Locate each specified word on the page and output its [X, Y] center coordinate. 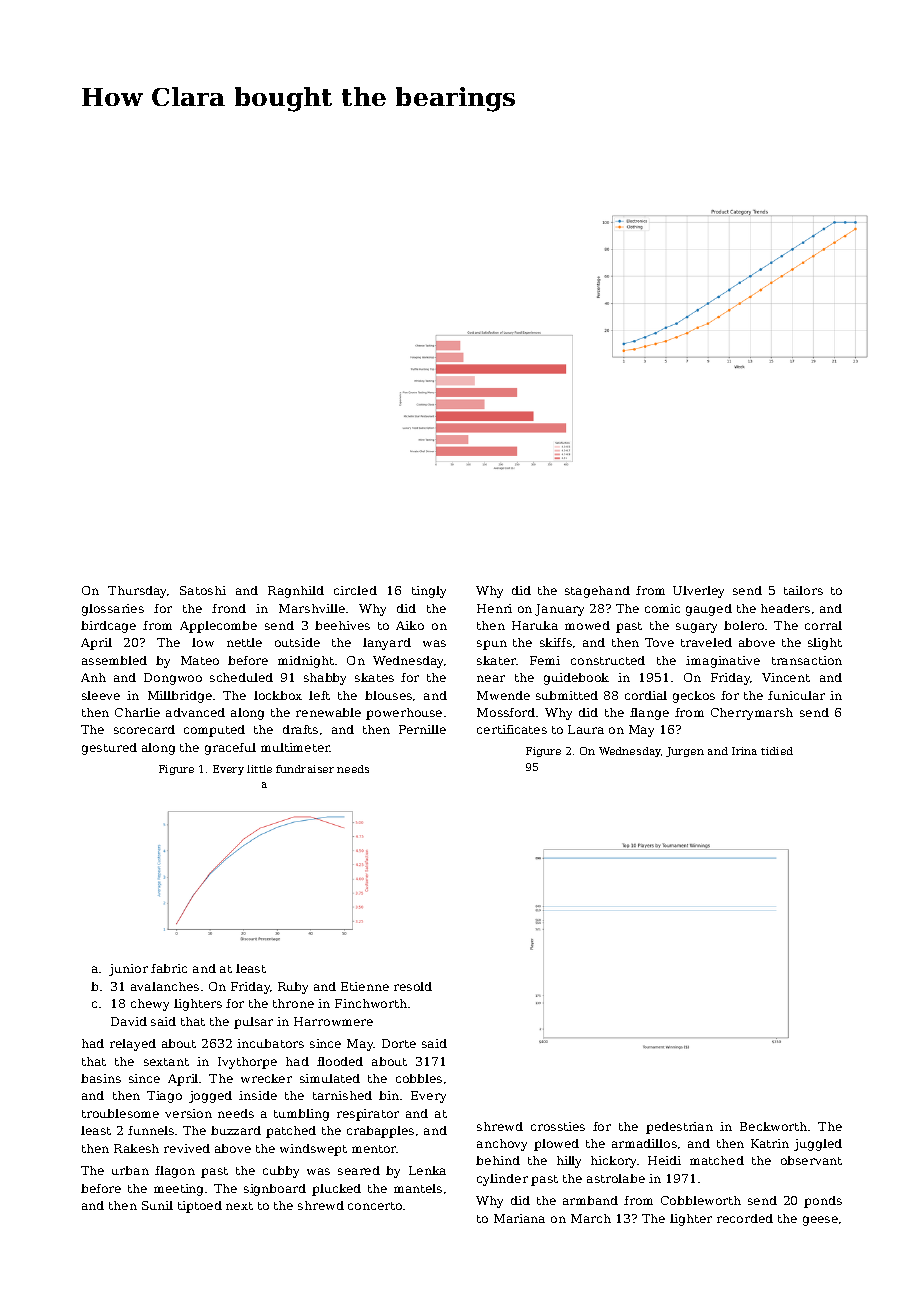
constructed [608, 660]
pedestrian [679, 1128]
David [129, 1021]
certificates [512, 729]
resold [413, 986]
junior [128, 970]
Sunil [157, 1205]
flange [649, 714]
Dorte [399, 1043]
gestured [109, 749]
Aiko [410, 625]
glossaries [113, 610]
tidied [777, 751]
